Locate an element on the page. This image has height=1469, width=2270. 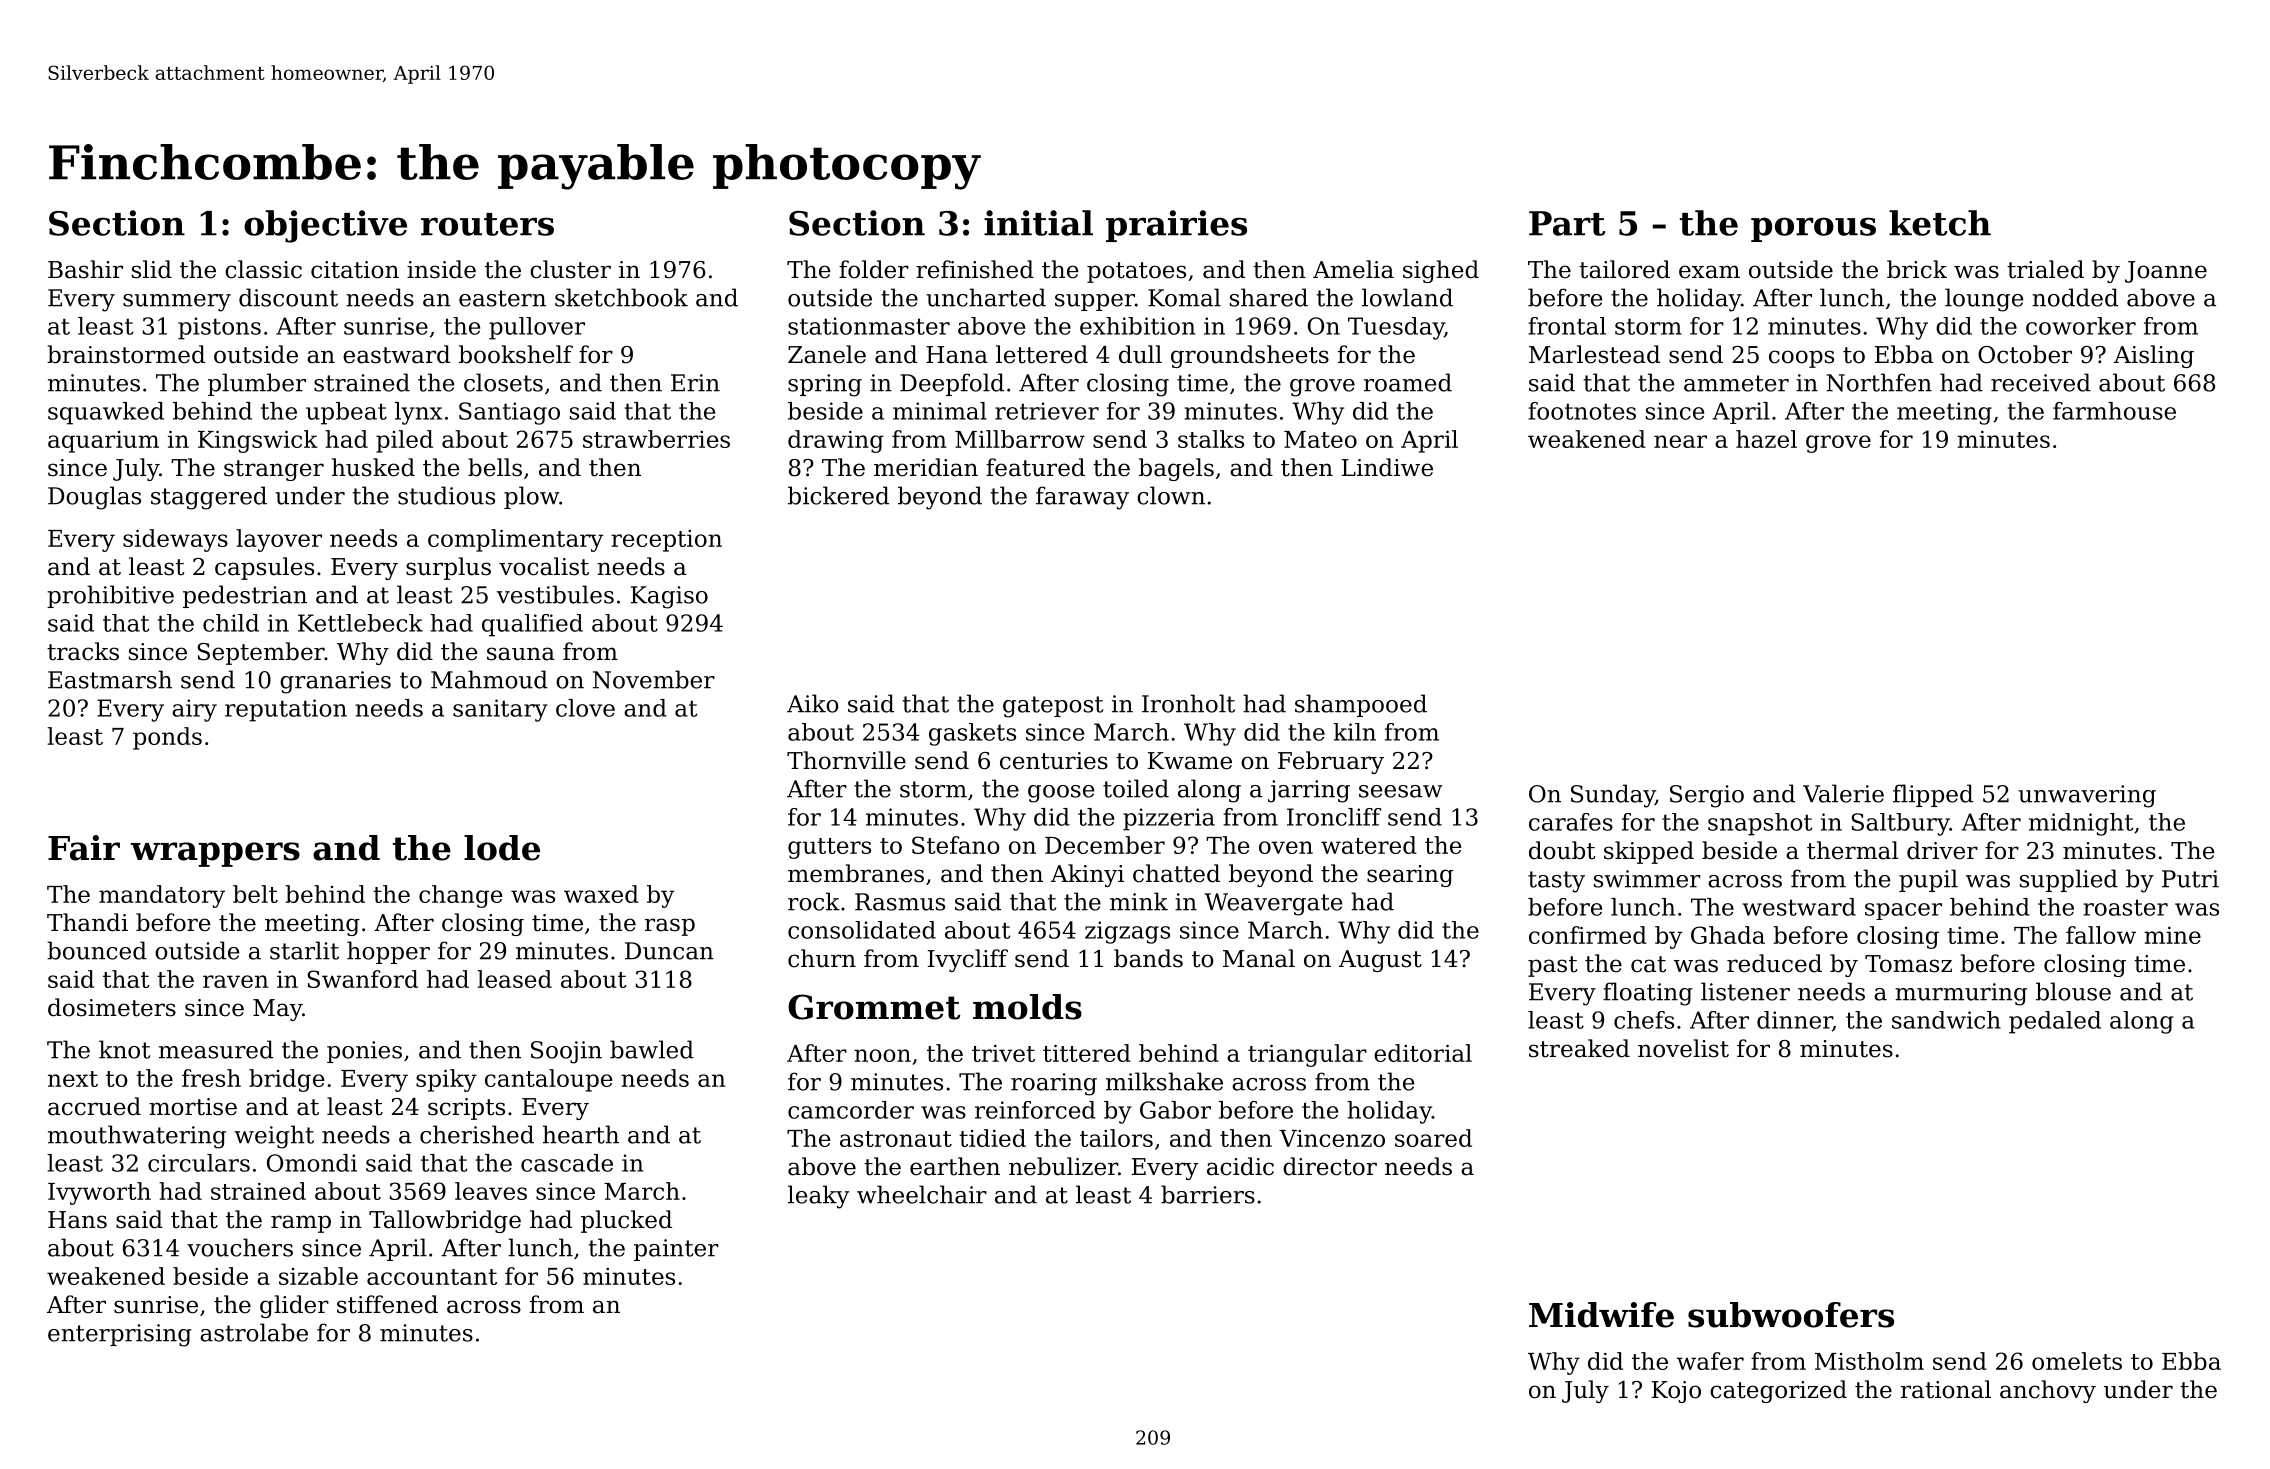
pedaled is located at coordinates (2055, 1022).
